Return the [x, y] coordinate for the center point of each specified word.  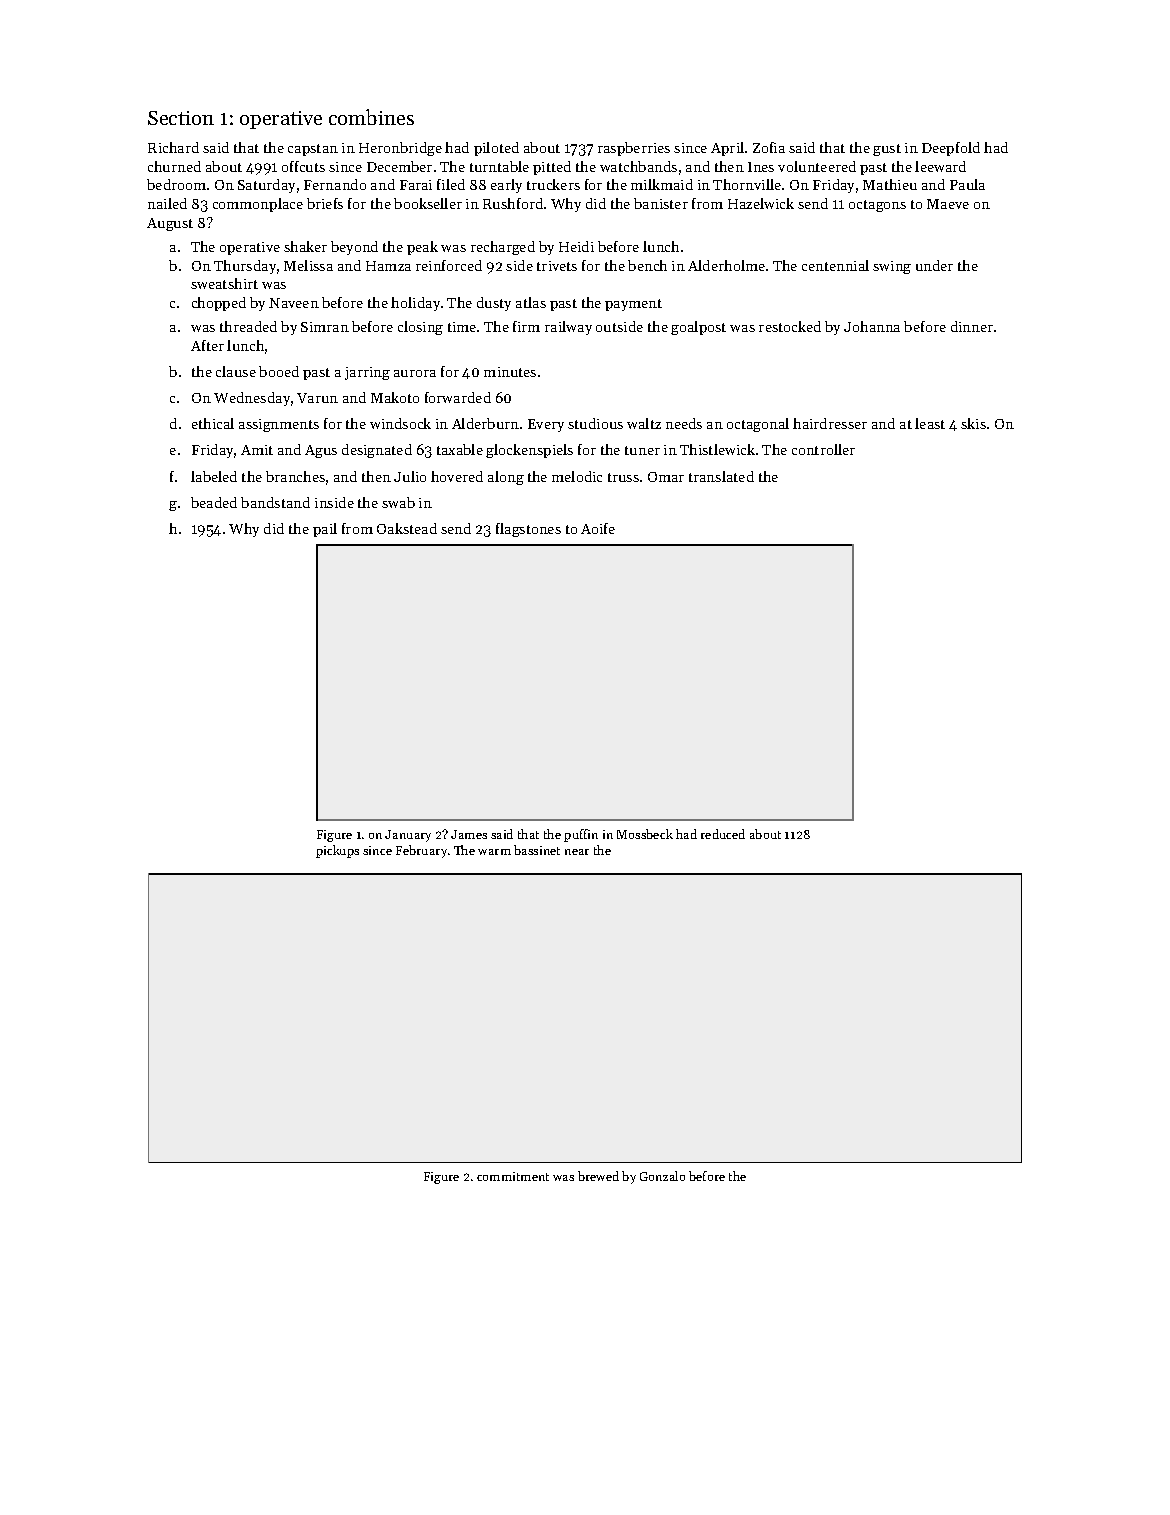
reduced [723, 834]
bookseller [428, 203]
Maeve [948, 204]
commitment [513, 1176]
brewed [598, 1176]
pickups [337, 851]
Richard [173, 147]
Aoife [598, 528]
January [408, 836]
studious [595, 423]
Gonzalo [662, 1176]
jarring [367, 373]
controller [823, 449]
